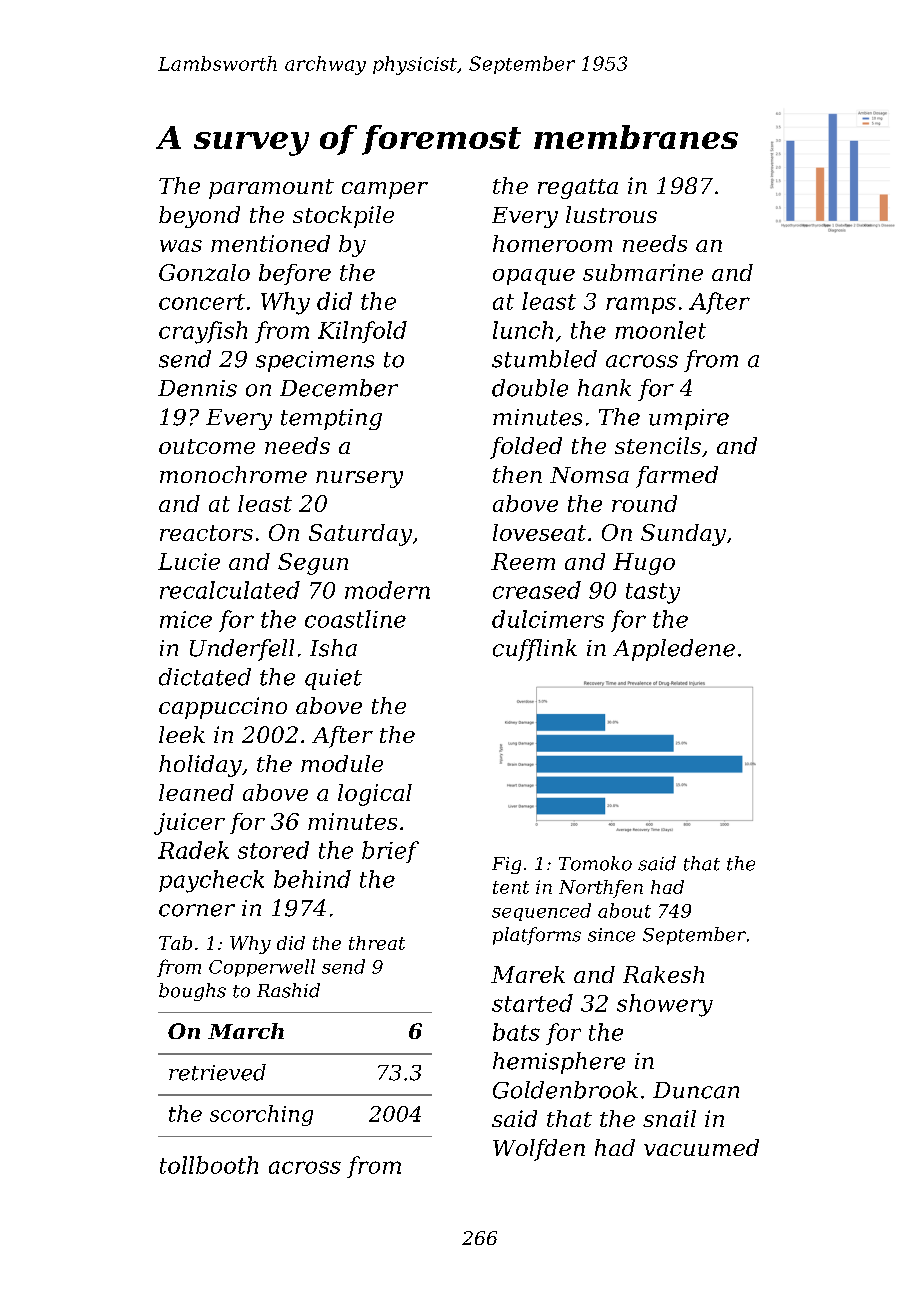  Describe the element at coordinates (511, 887) in the page. I see `tent` at that location.
